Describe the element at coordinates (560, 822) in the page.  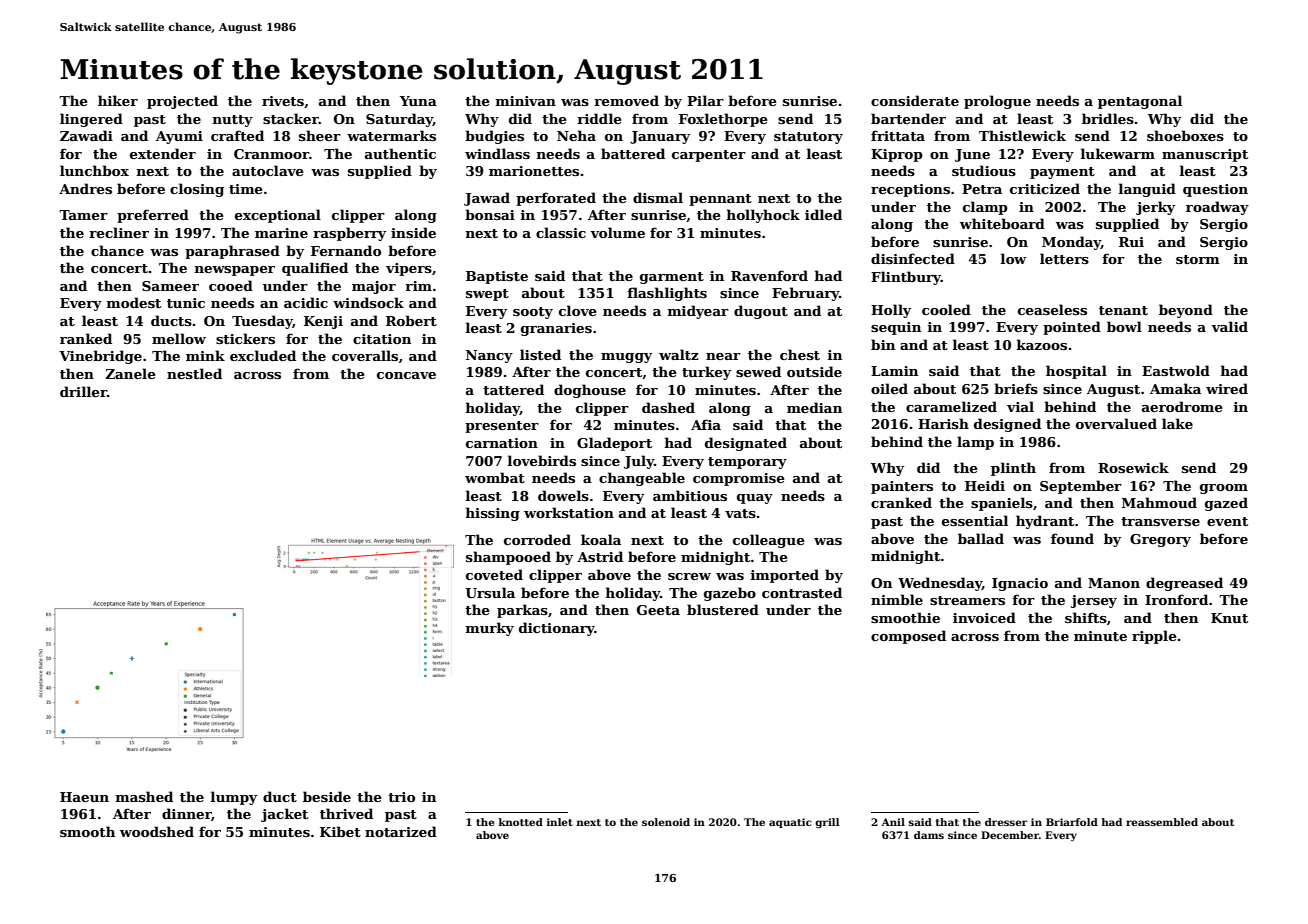
I see `inlet` at that location.
